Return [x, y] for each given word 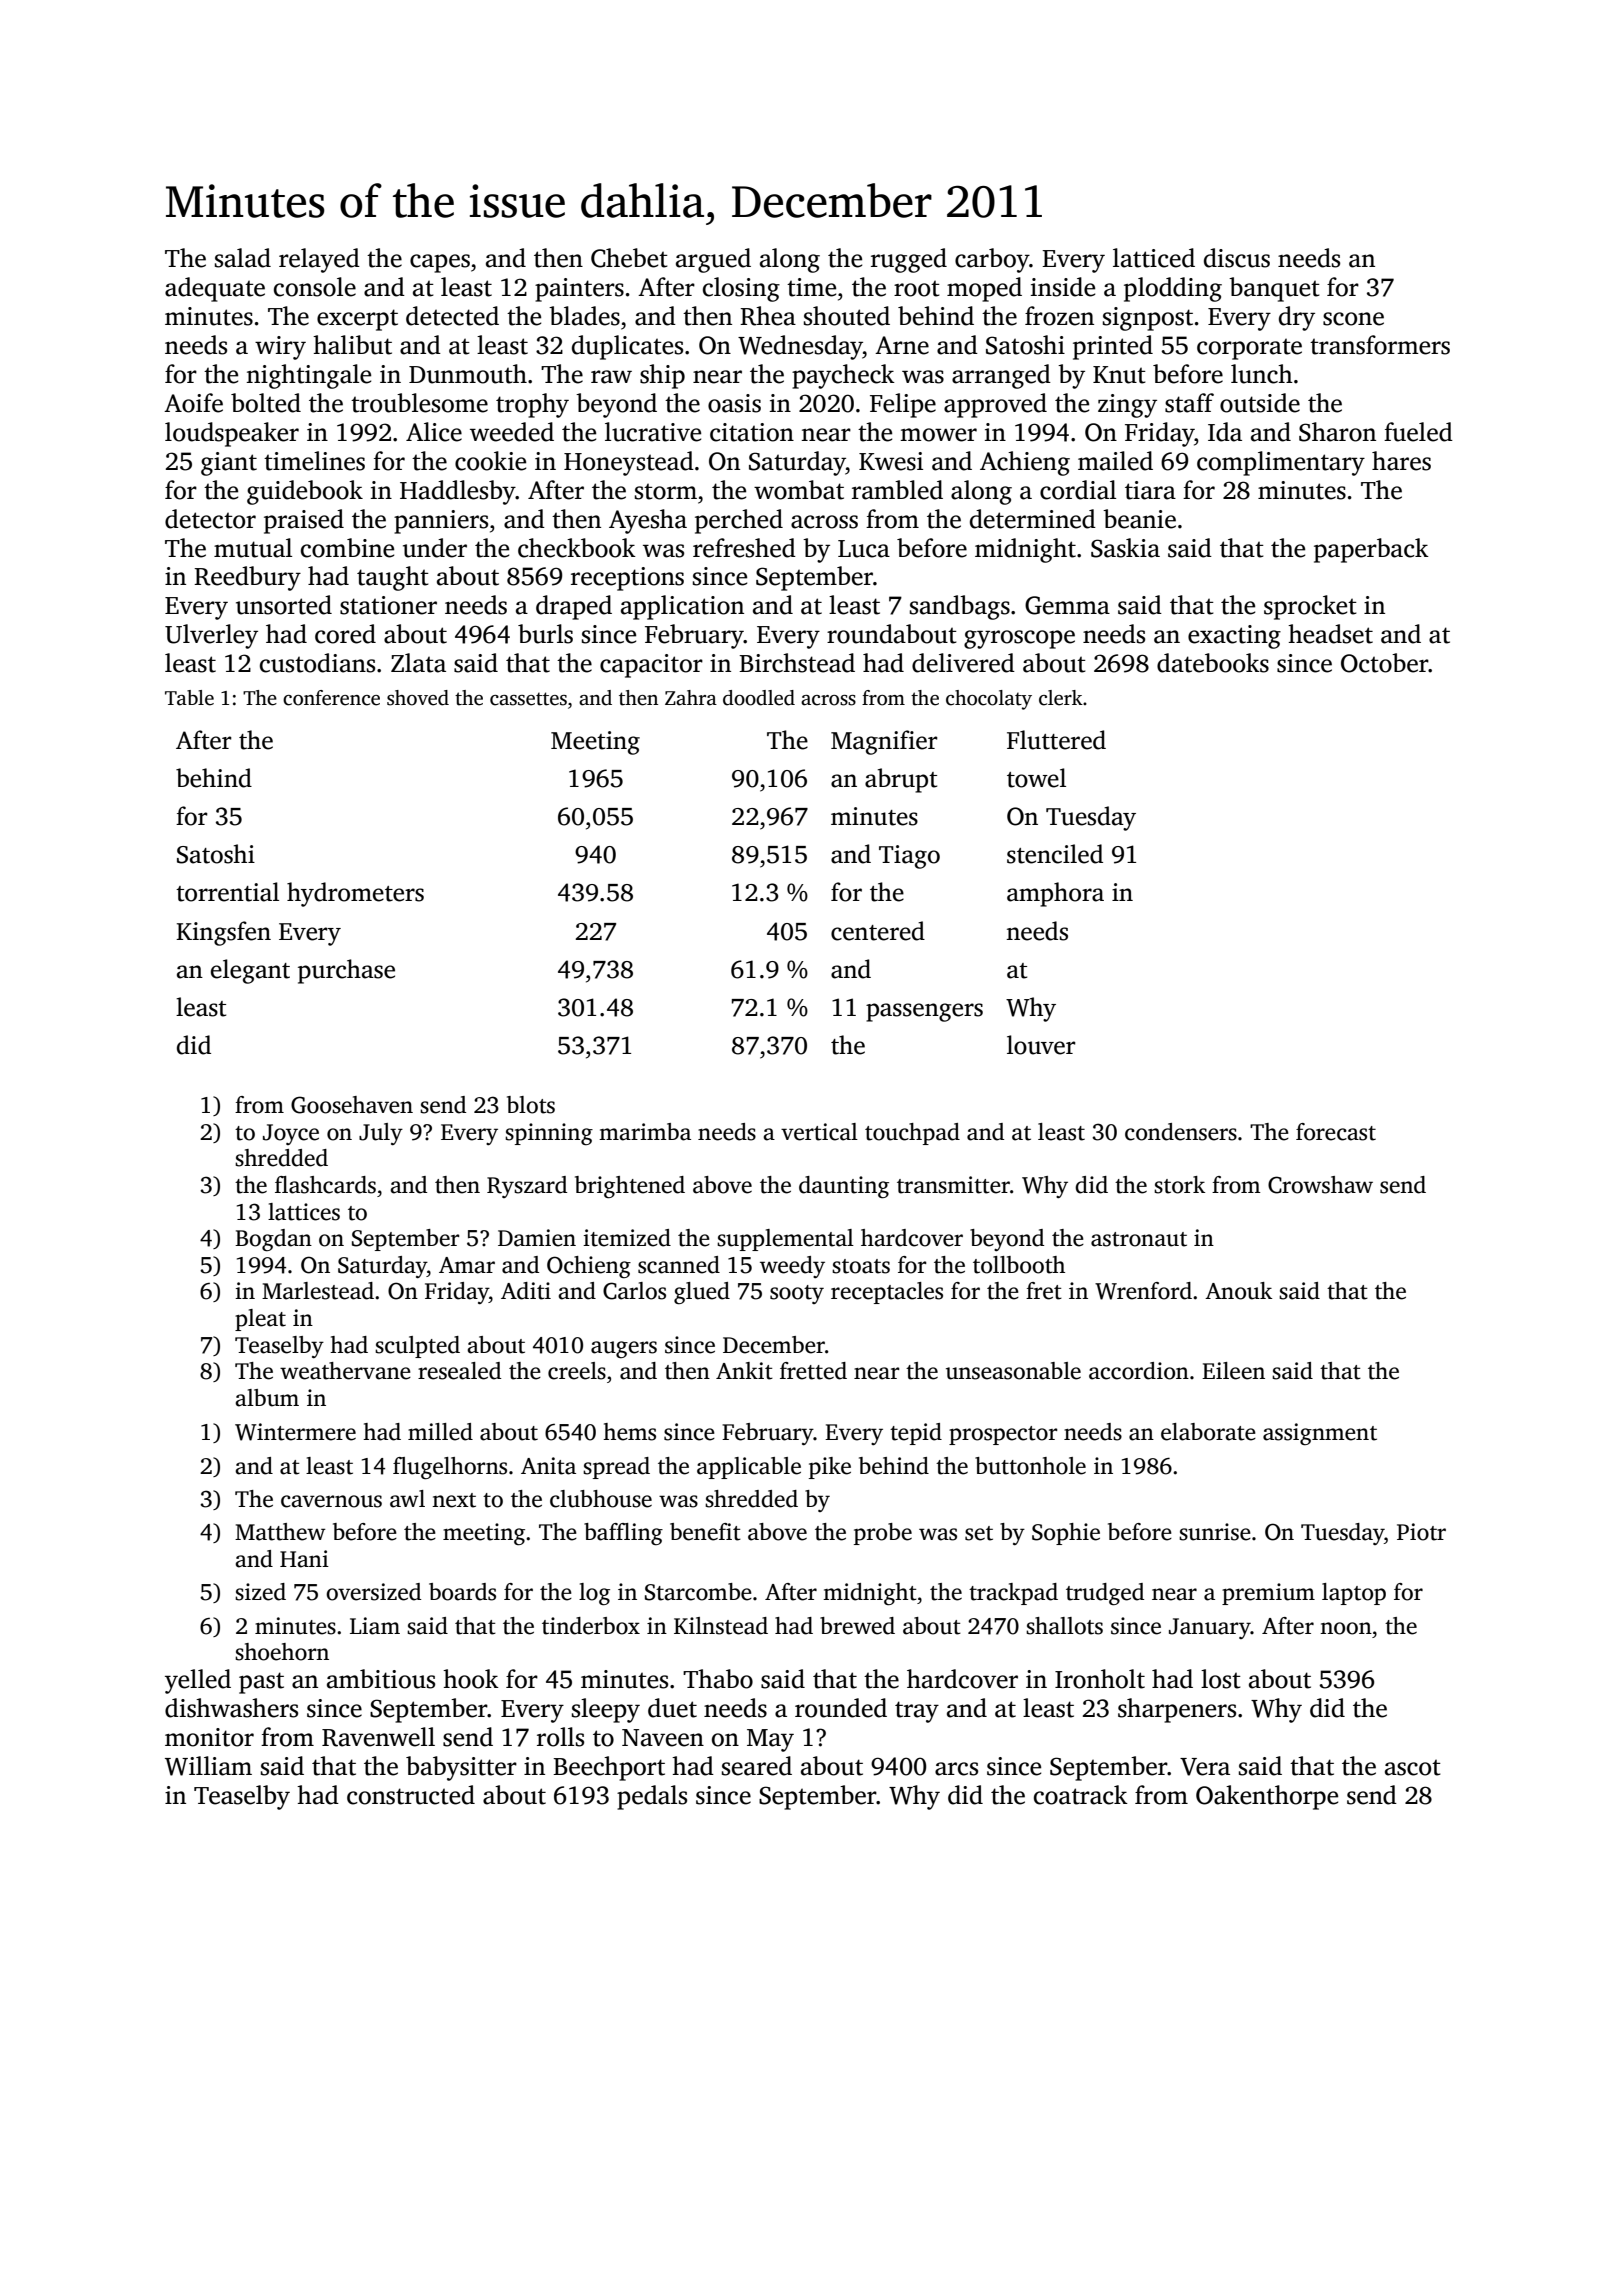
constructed [411, 1795]
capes [440, 263]
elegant [250, 971]
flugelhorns [450, 1468]
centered [878, 931]
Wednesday [800, 347]
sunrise [1215, 1532]
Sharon [1337, 432]
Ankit [744, 1371]
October [1384, 663]
